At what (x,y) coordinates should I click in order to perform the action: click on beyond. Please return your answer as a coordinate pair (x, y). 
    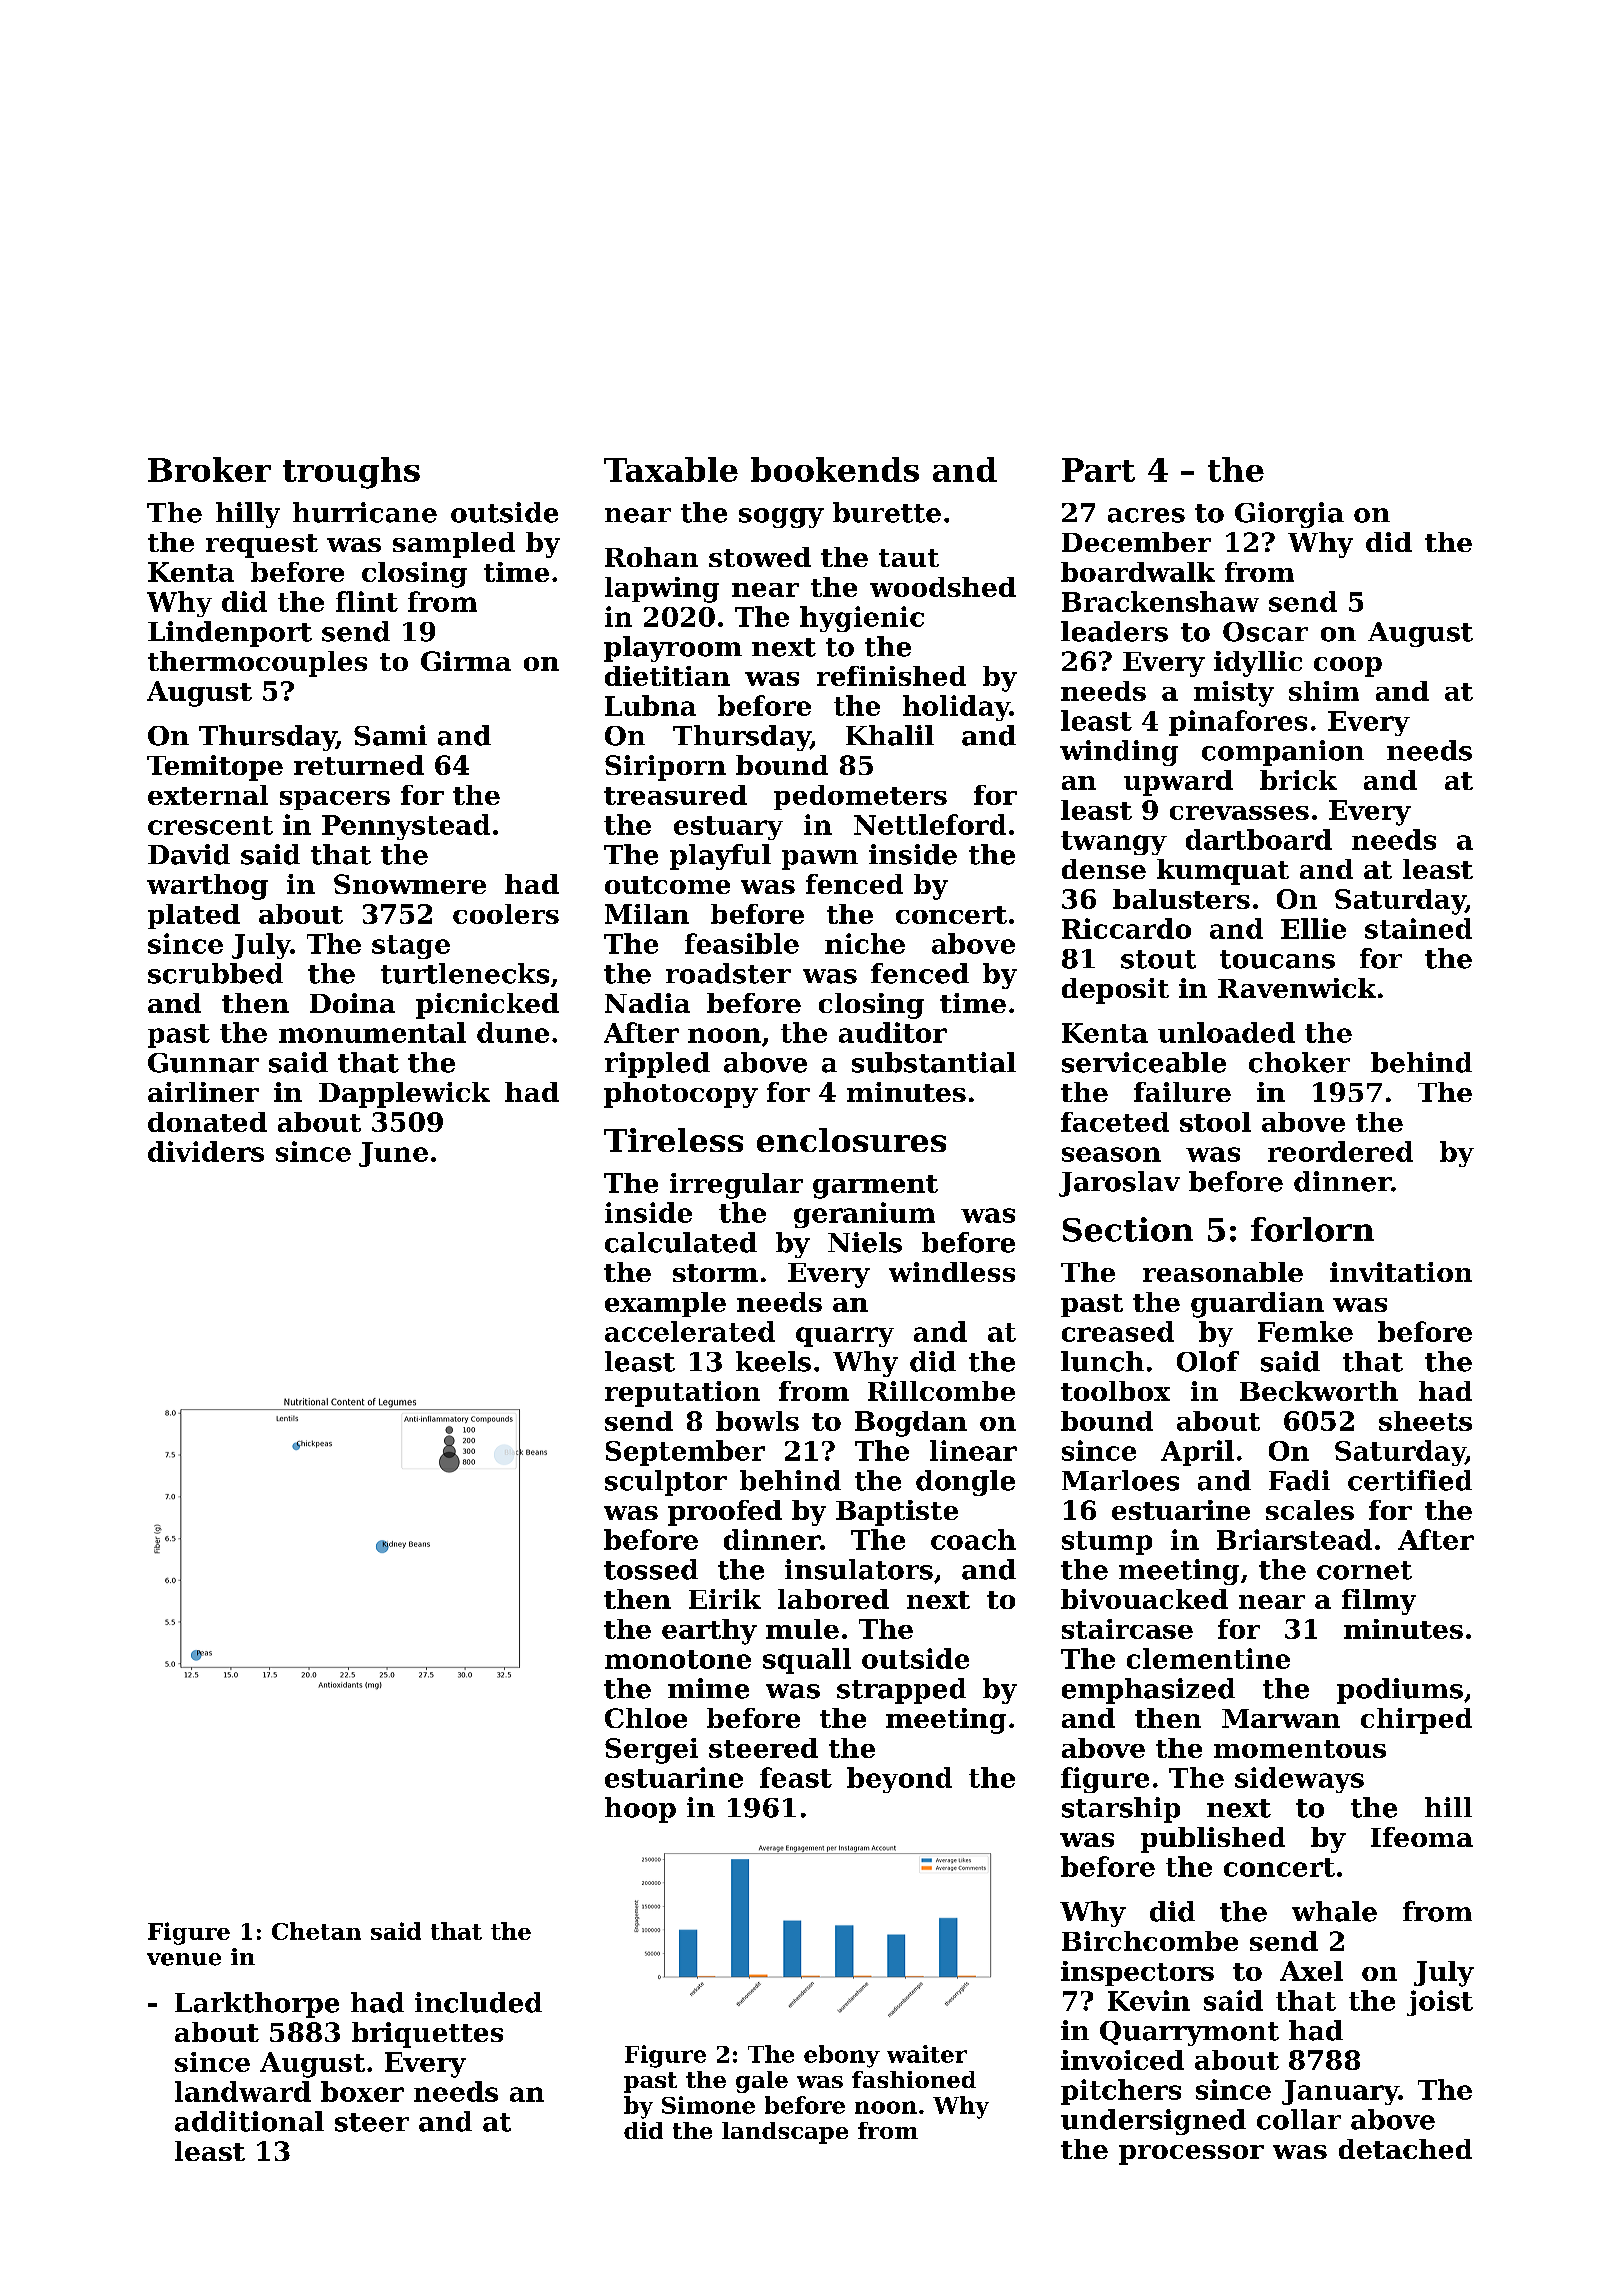
    Looking at the image, I should click on (899, 1780).
